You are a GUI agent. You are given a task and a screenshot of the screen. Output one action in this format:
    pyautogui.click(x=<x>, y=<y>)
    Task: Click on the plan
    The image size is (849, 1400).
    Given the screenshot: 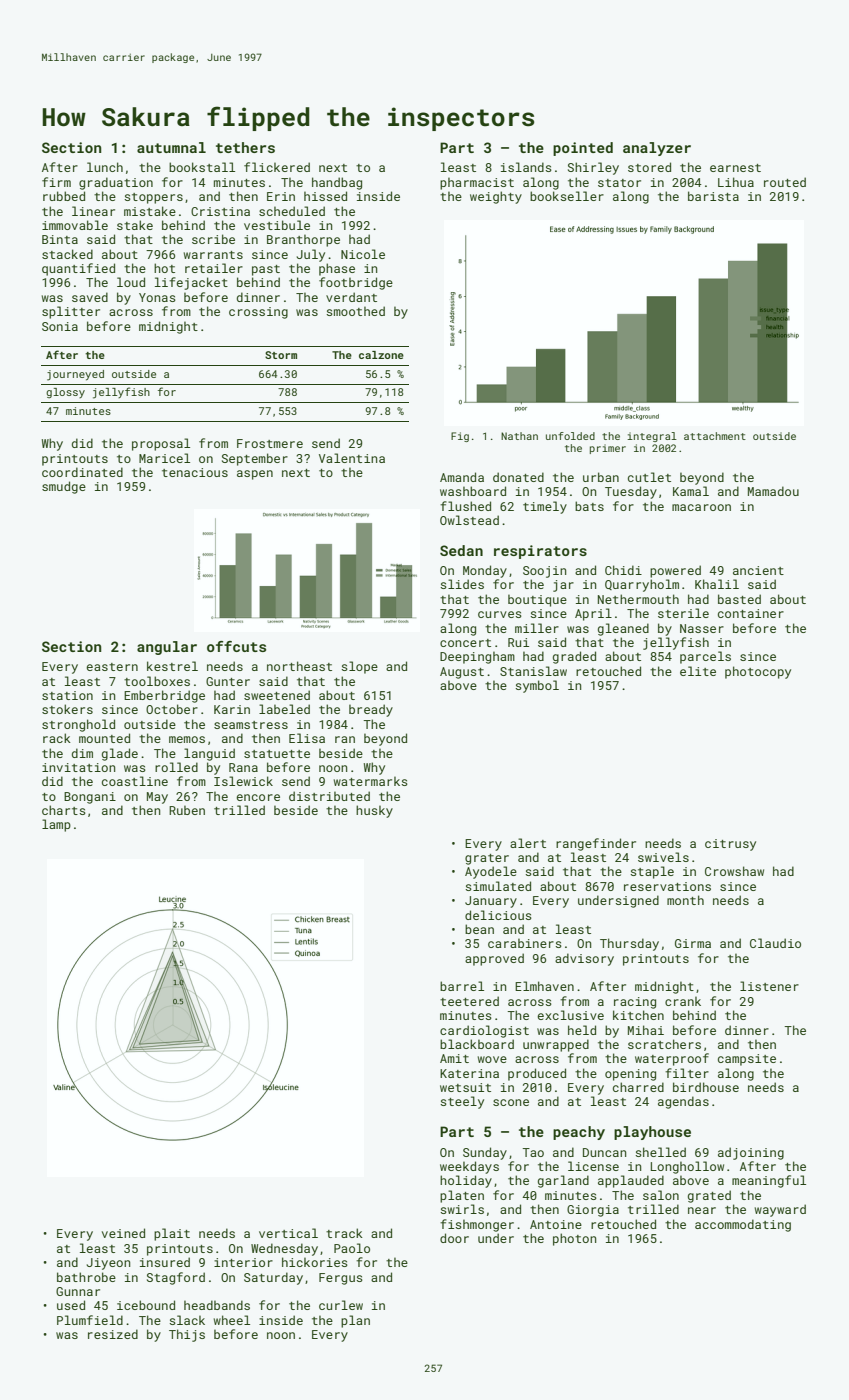 What is the action you would take?
    pyautogui.click(x=355, y=1321)
